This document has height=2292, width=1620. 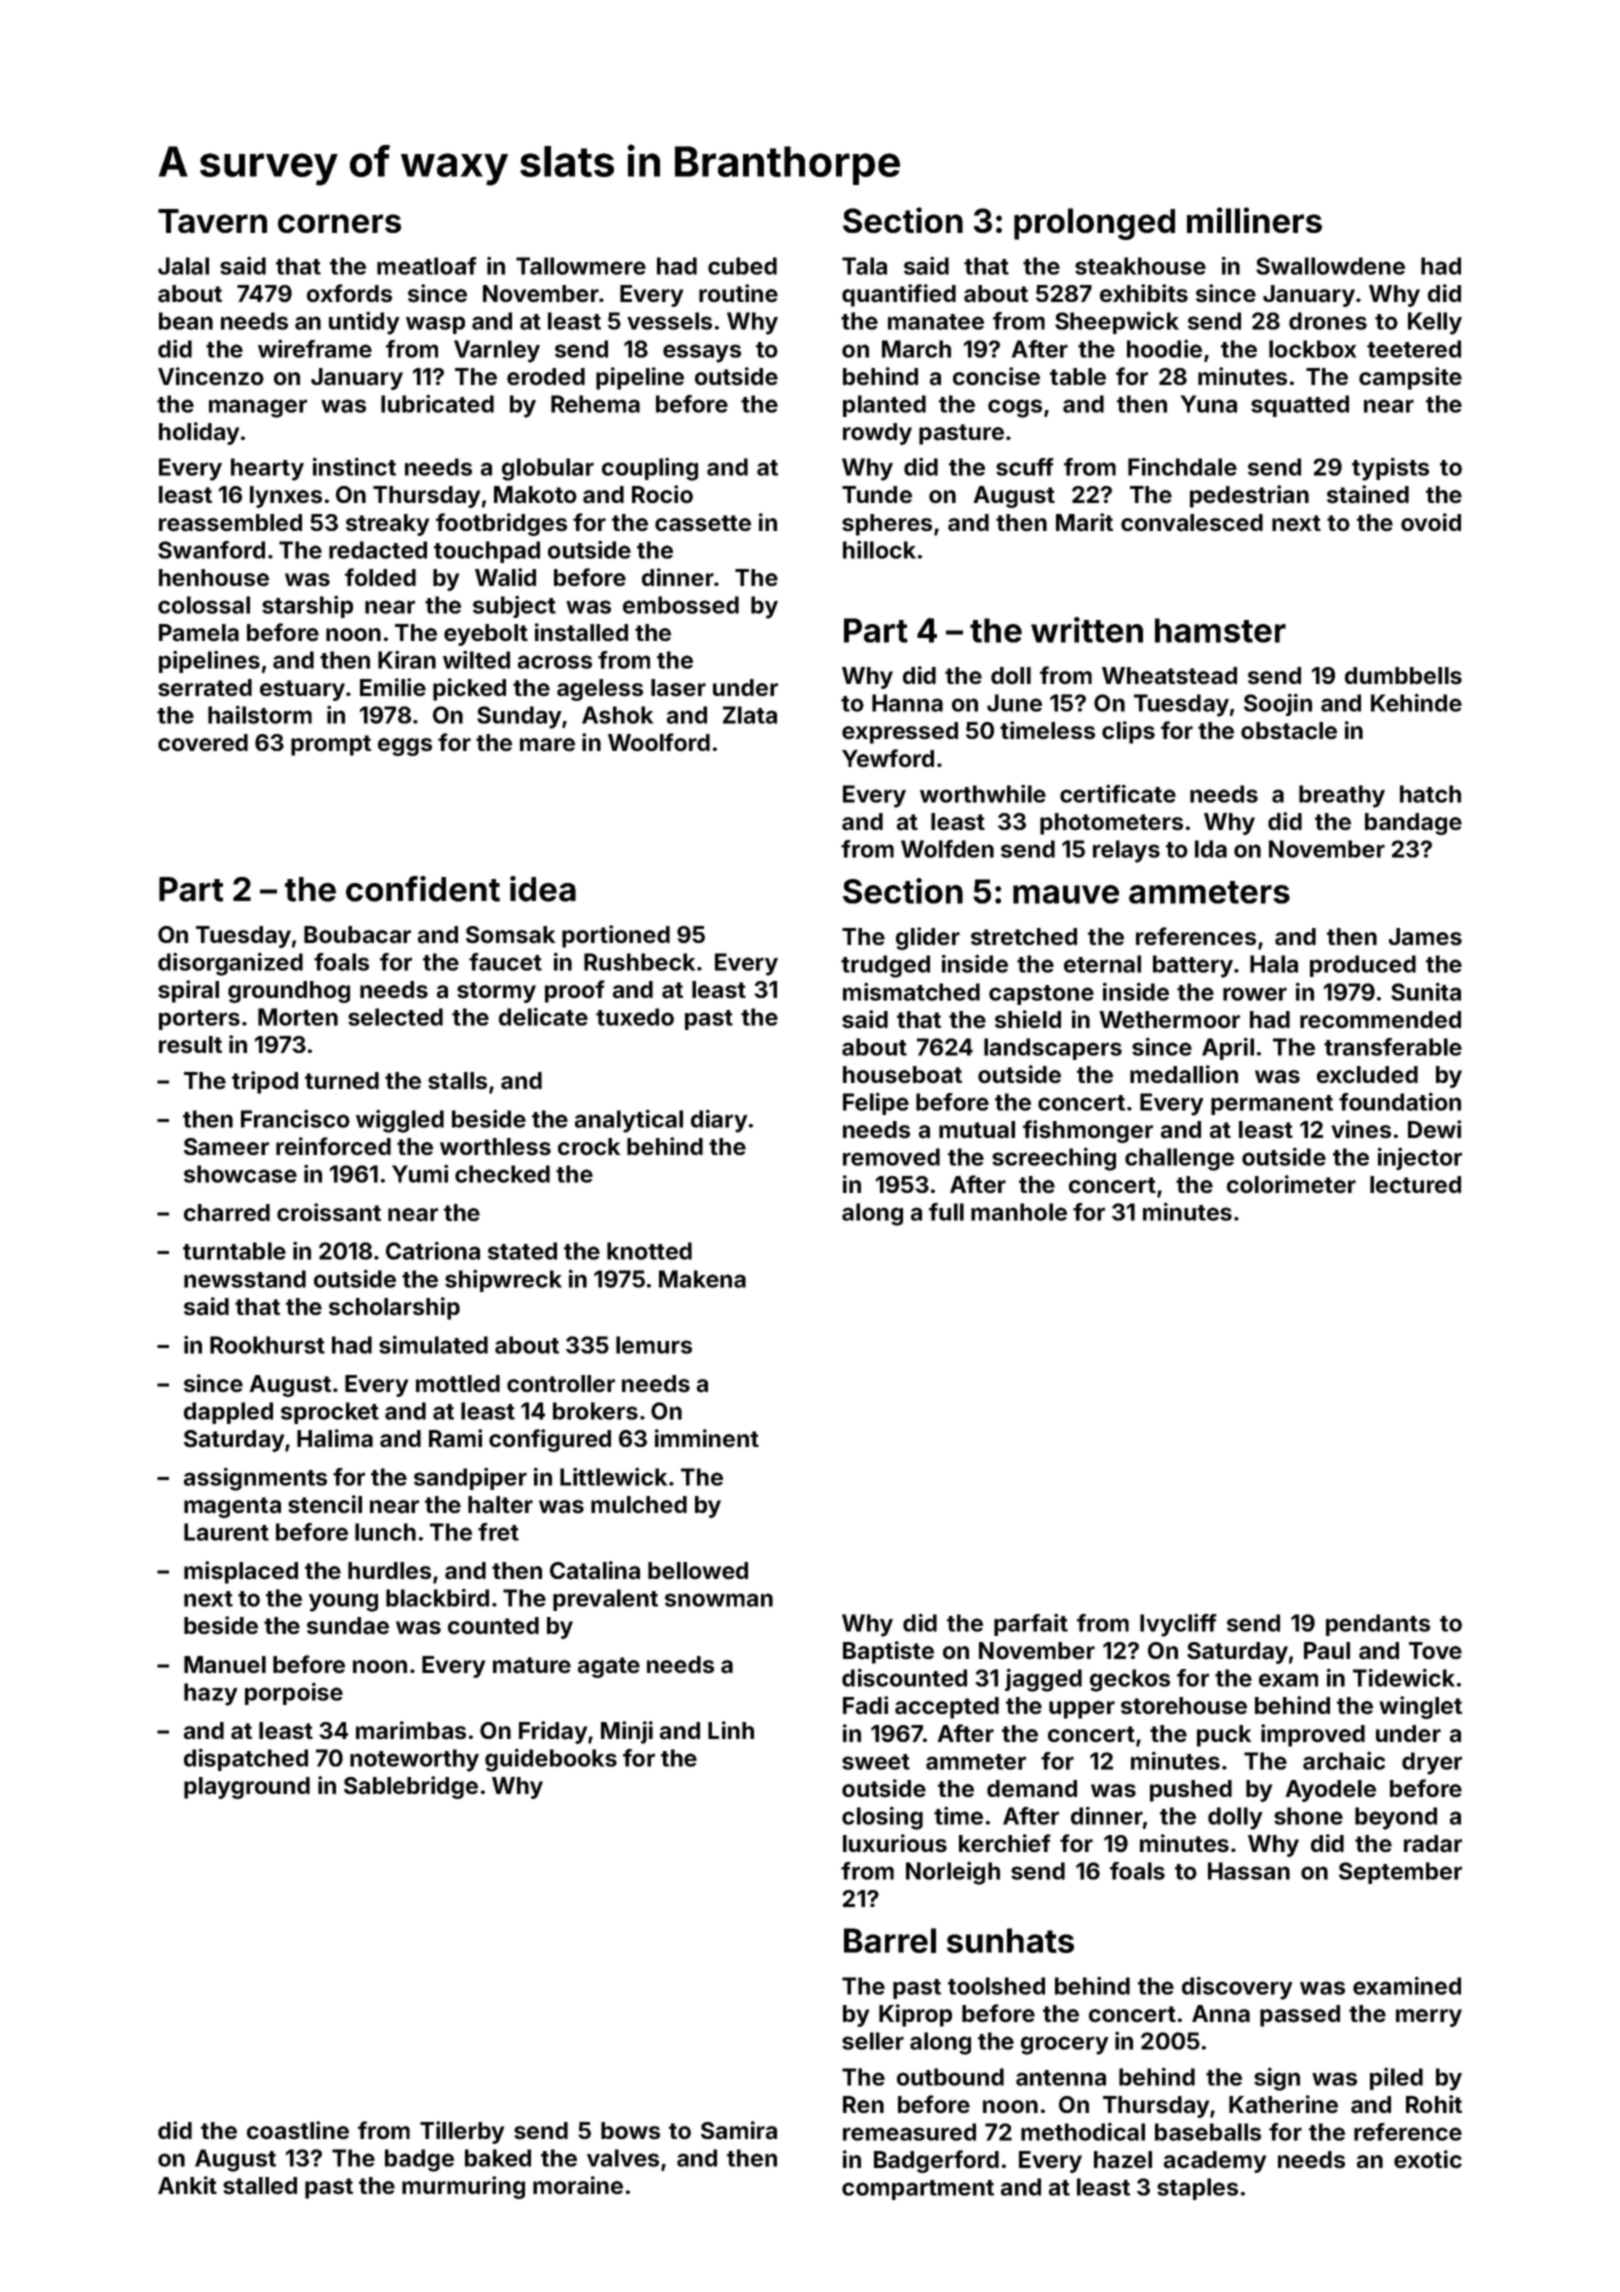 What do you see at coordinates (315, 348) in the document?
I see `wireframe` at bounding box center [315, 348].
